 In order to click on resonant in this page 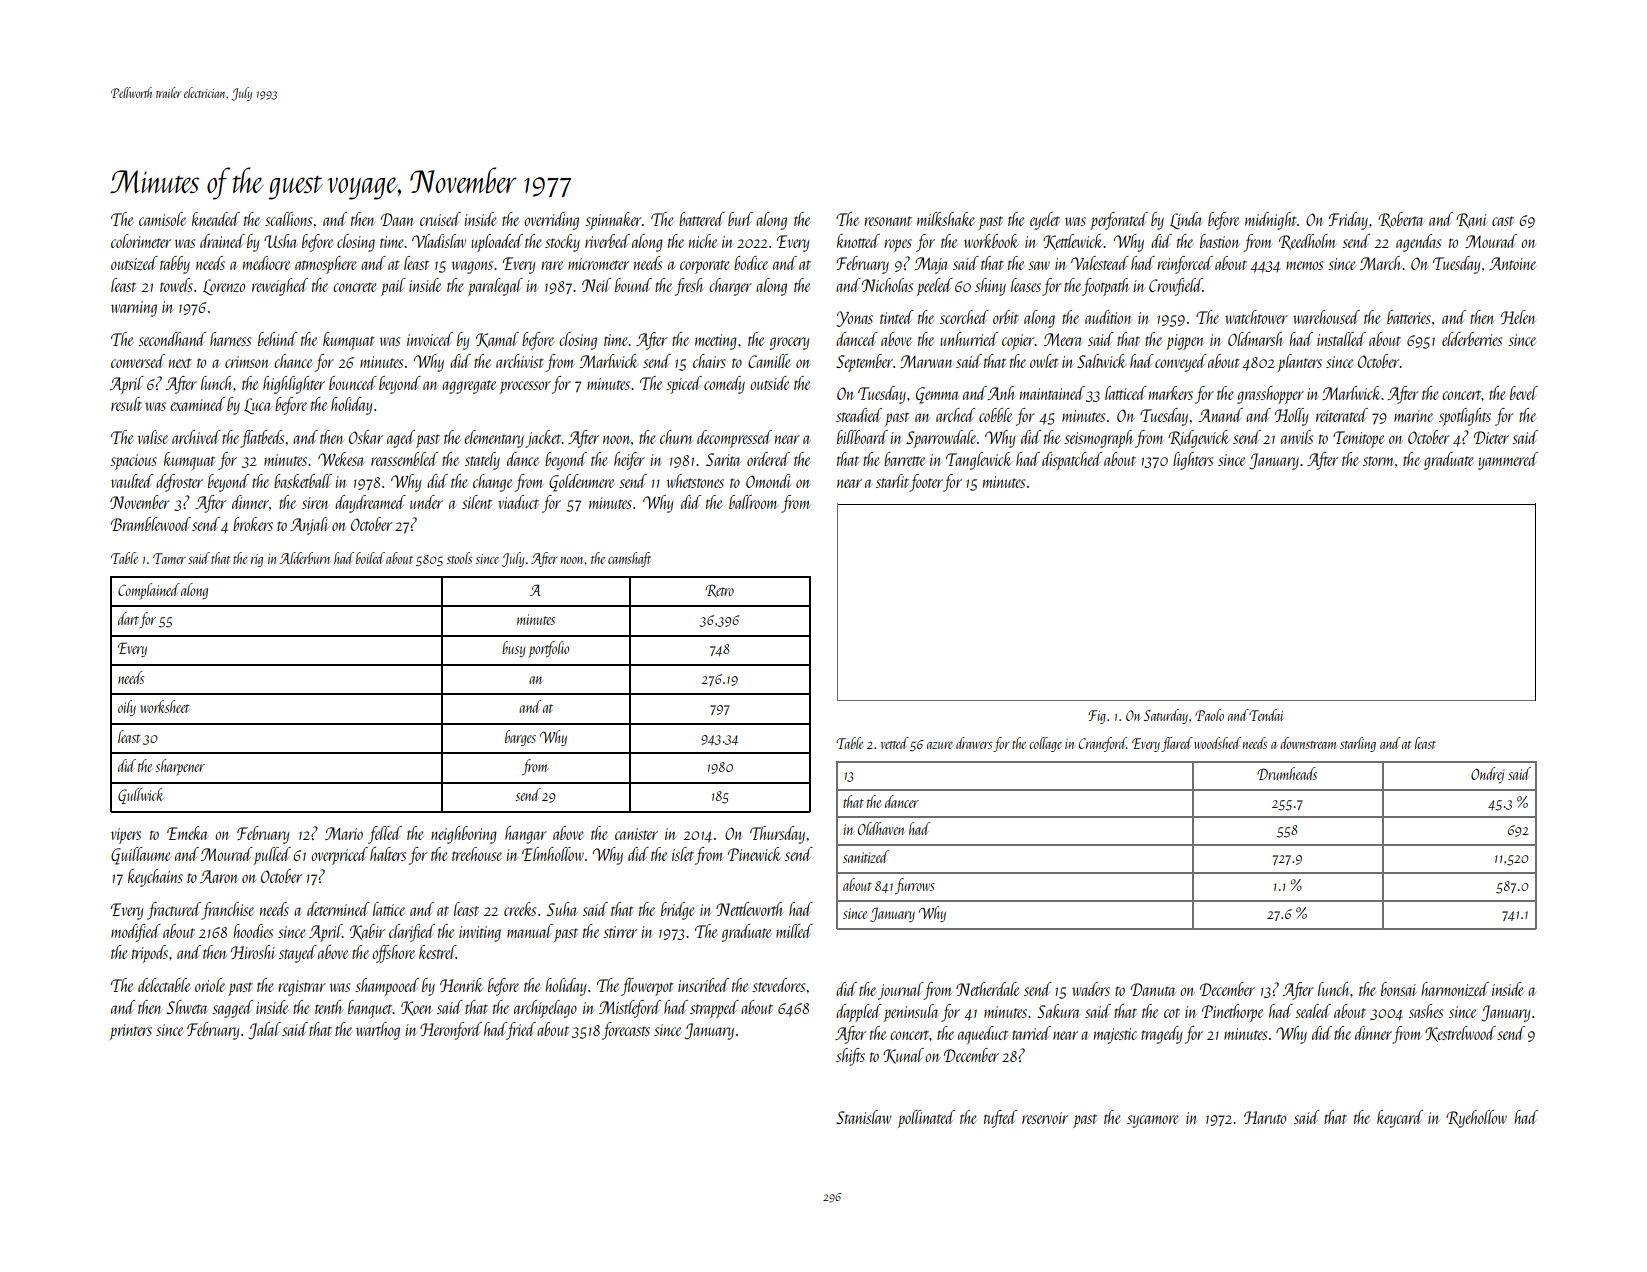, I will do `click(888, 221)`.
